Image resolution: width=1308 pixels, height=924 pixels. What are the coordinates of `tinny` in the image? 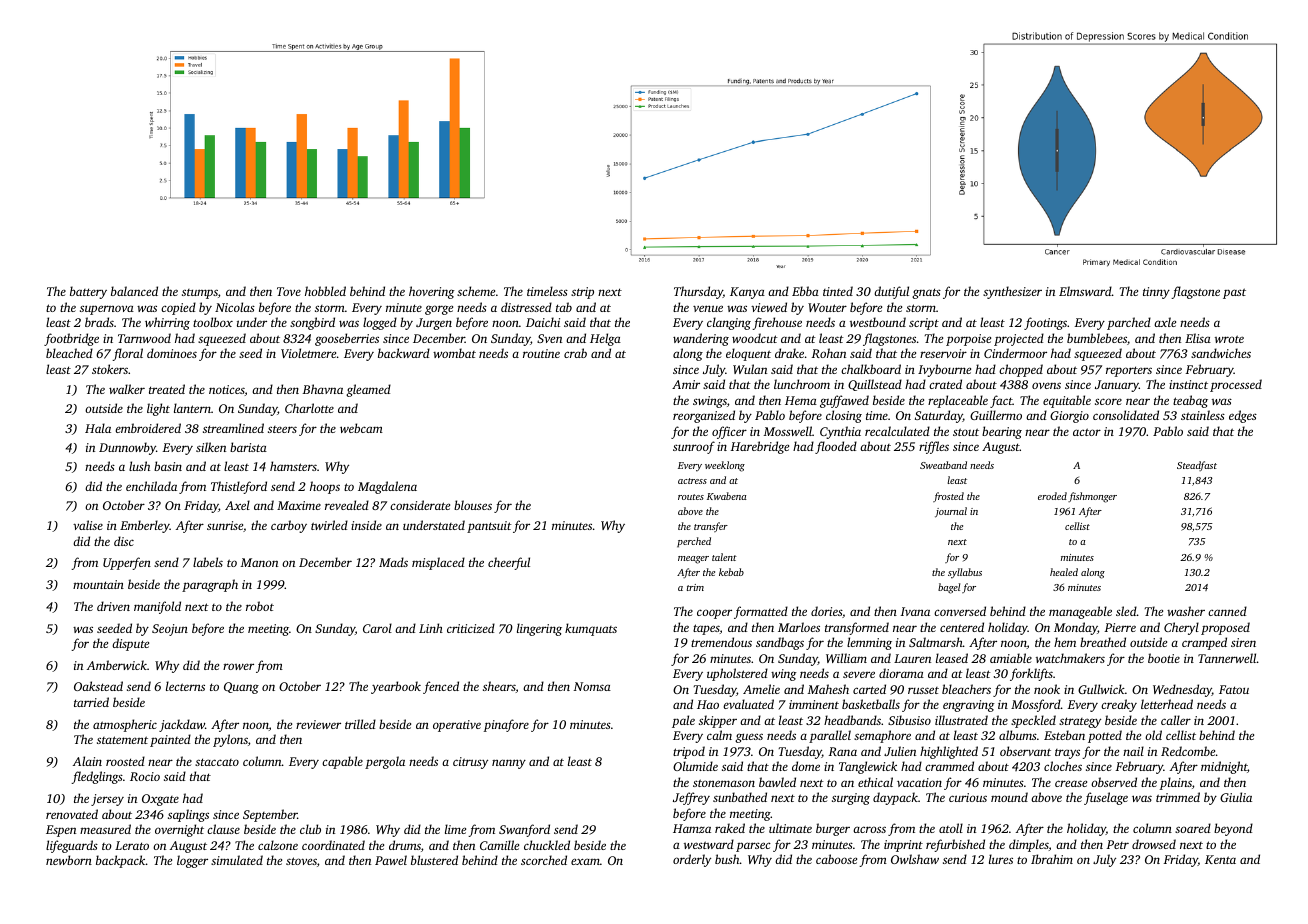 It's located at (1156, 293).
